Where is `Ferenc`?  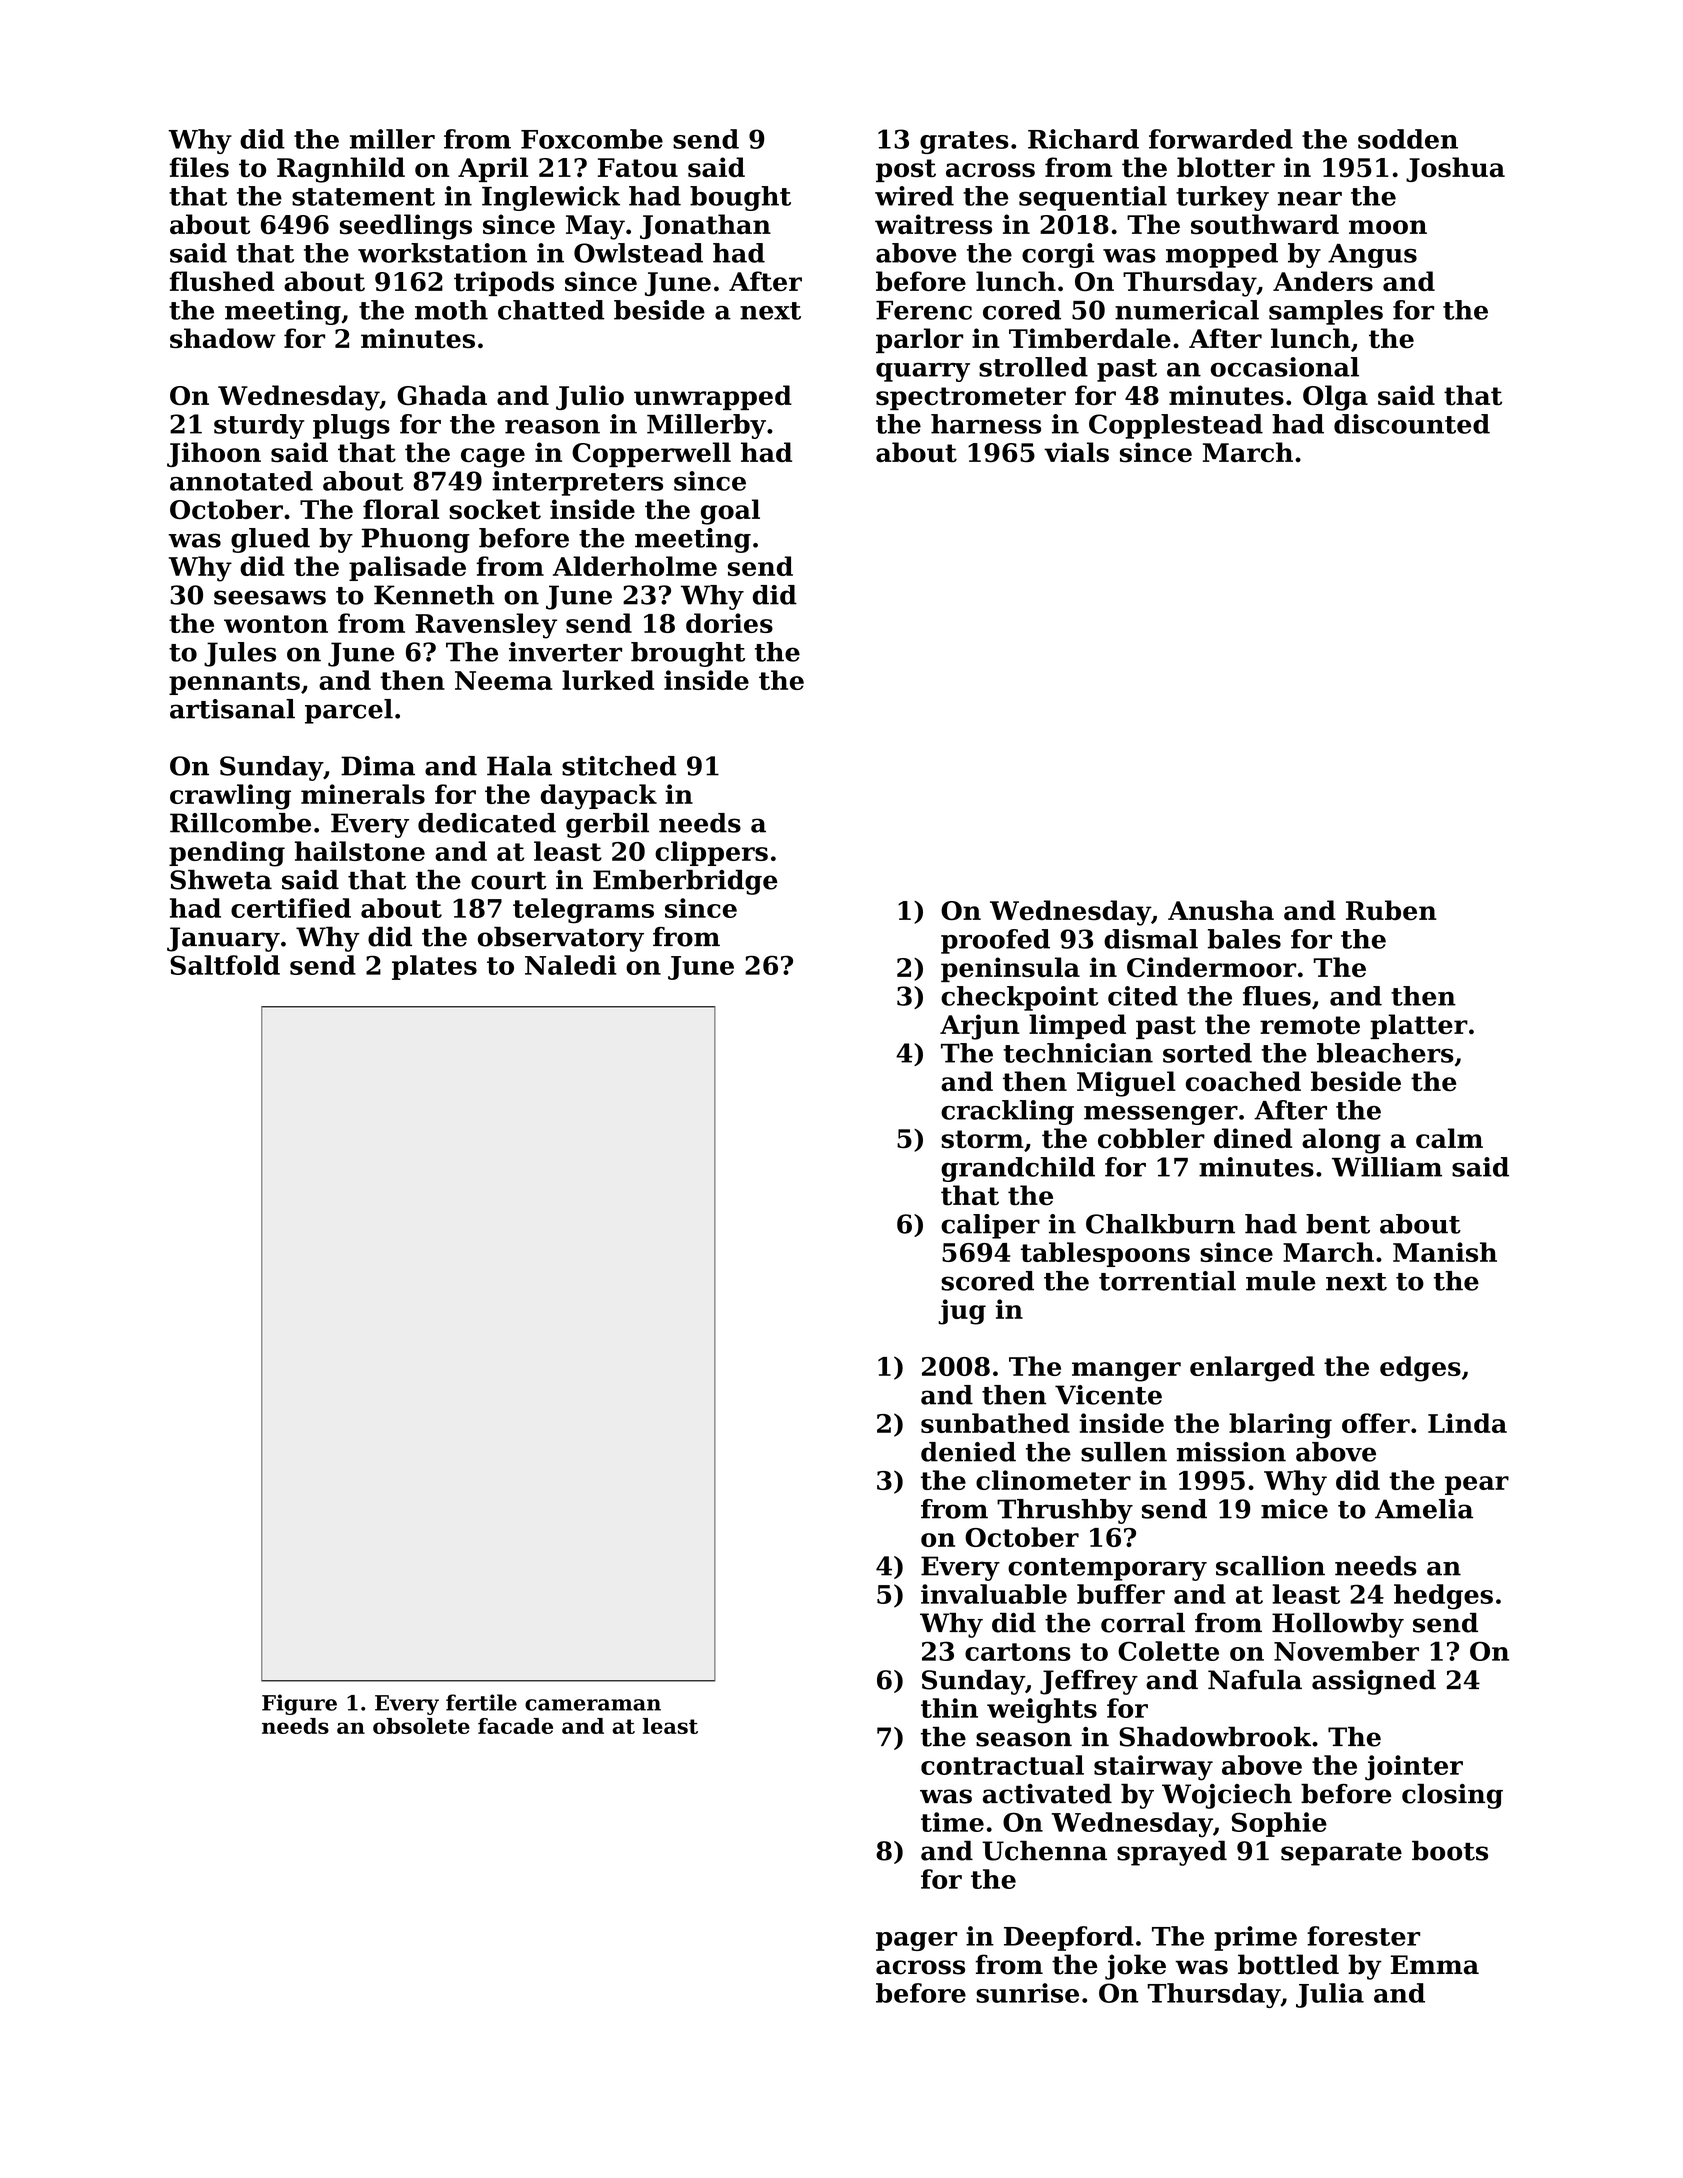 Ferenc is located at coordinates (924, 310).
